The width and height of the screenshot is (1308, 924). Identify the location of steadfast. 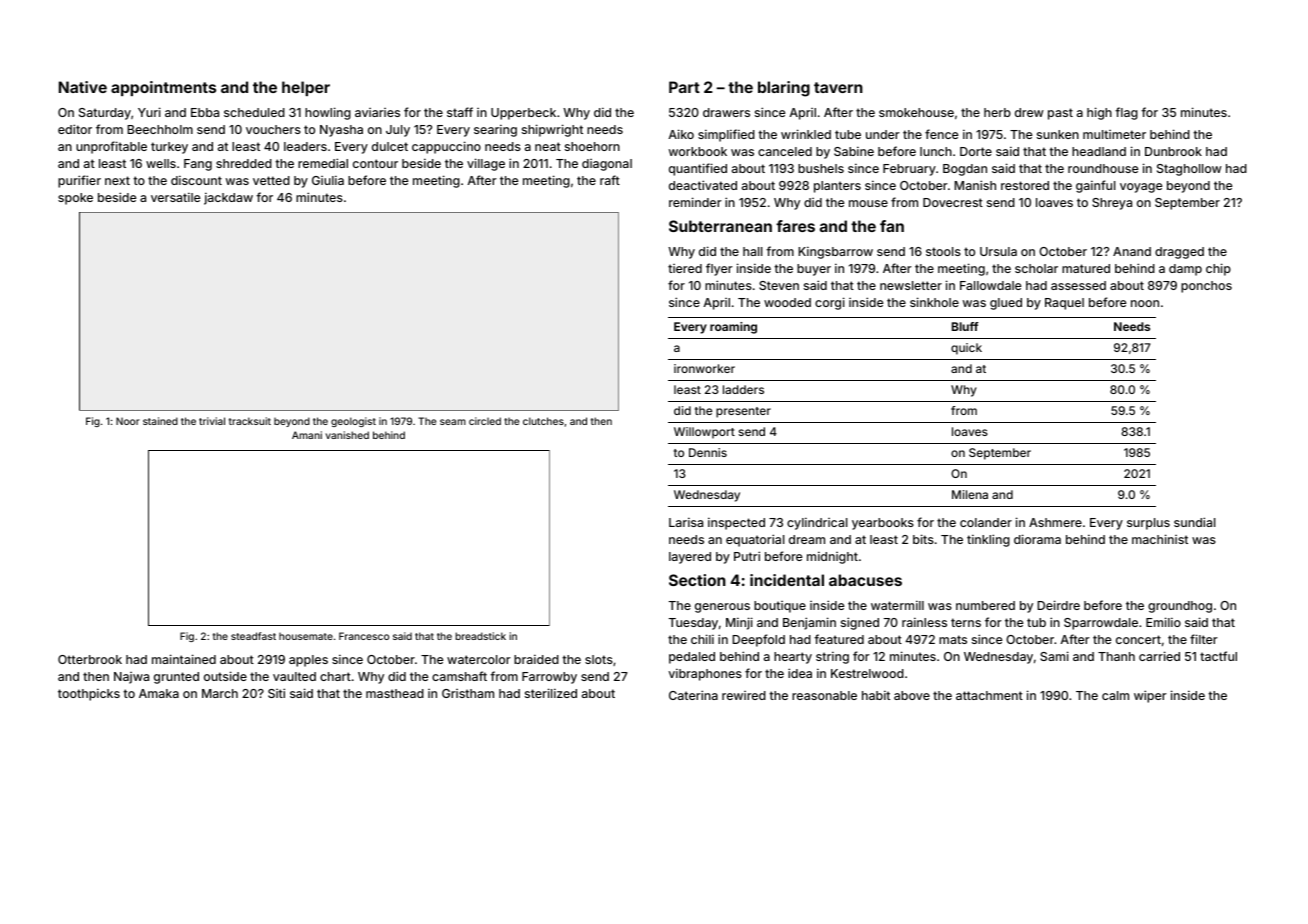
(253, 636).
